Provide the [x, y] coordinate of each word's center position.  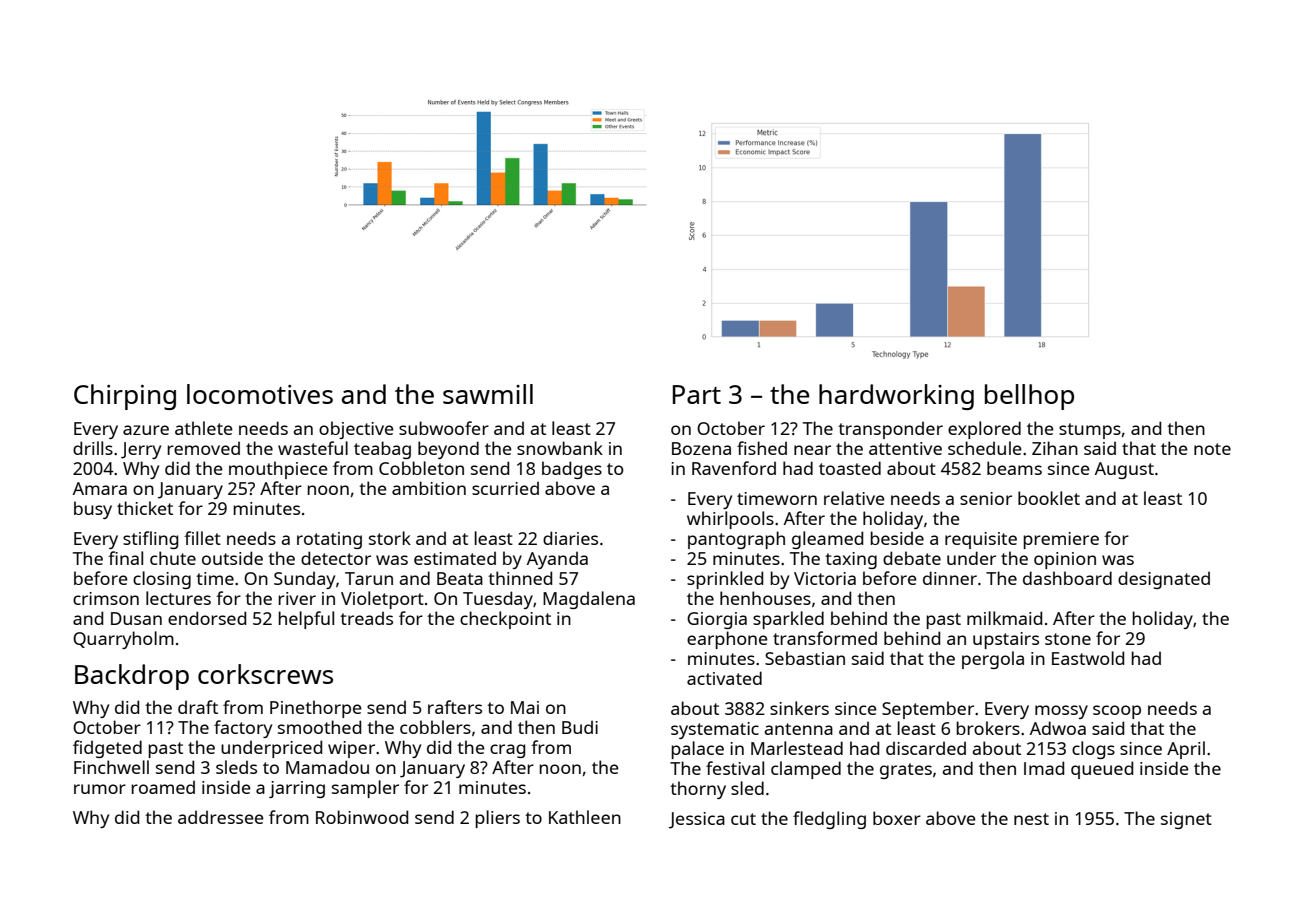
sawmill [488, 394]
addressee [221, 817]
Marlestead [797, 748]
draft [198, 707]
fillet [202, 538]
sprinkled [725, 580]
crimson [106, 598]
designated [1164, 580]
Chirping [125, 397]
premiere [1061, 540]
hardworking [896, 397]
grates [906, 771]
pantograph [736, 540]
